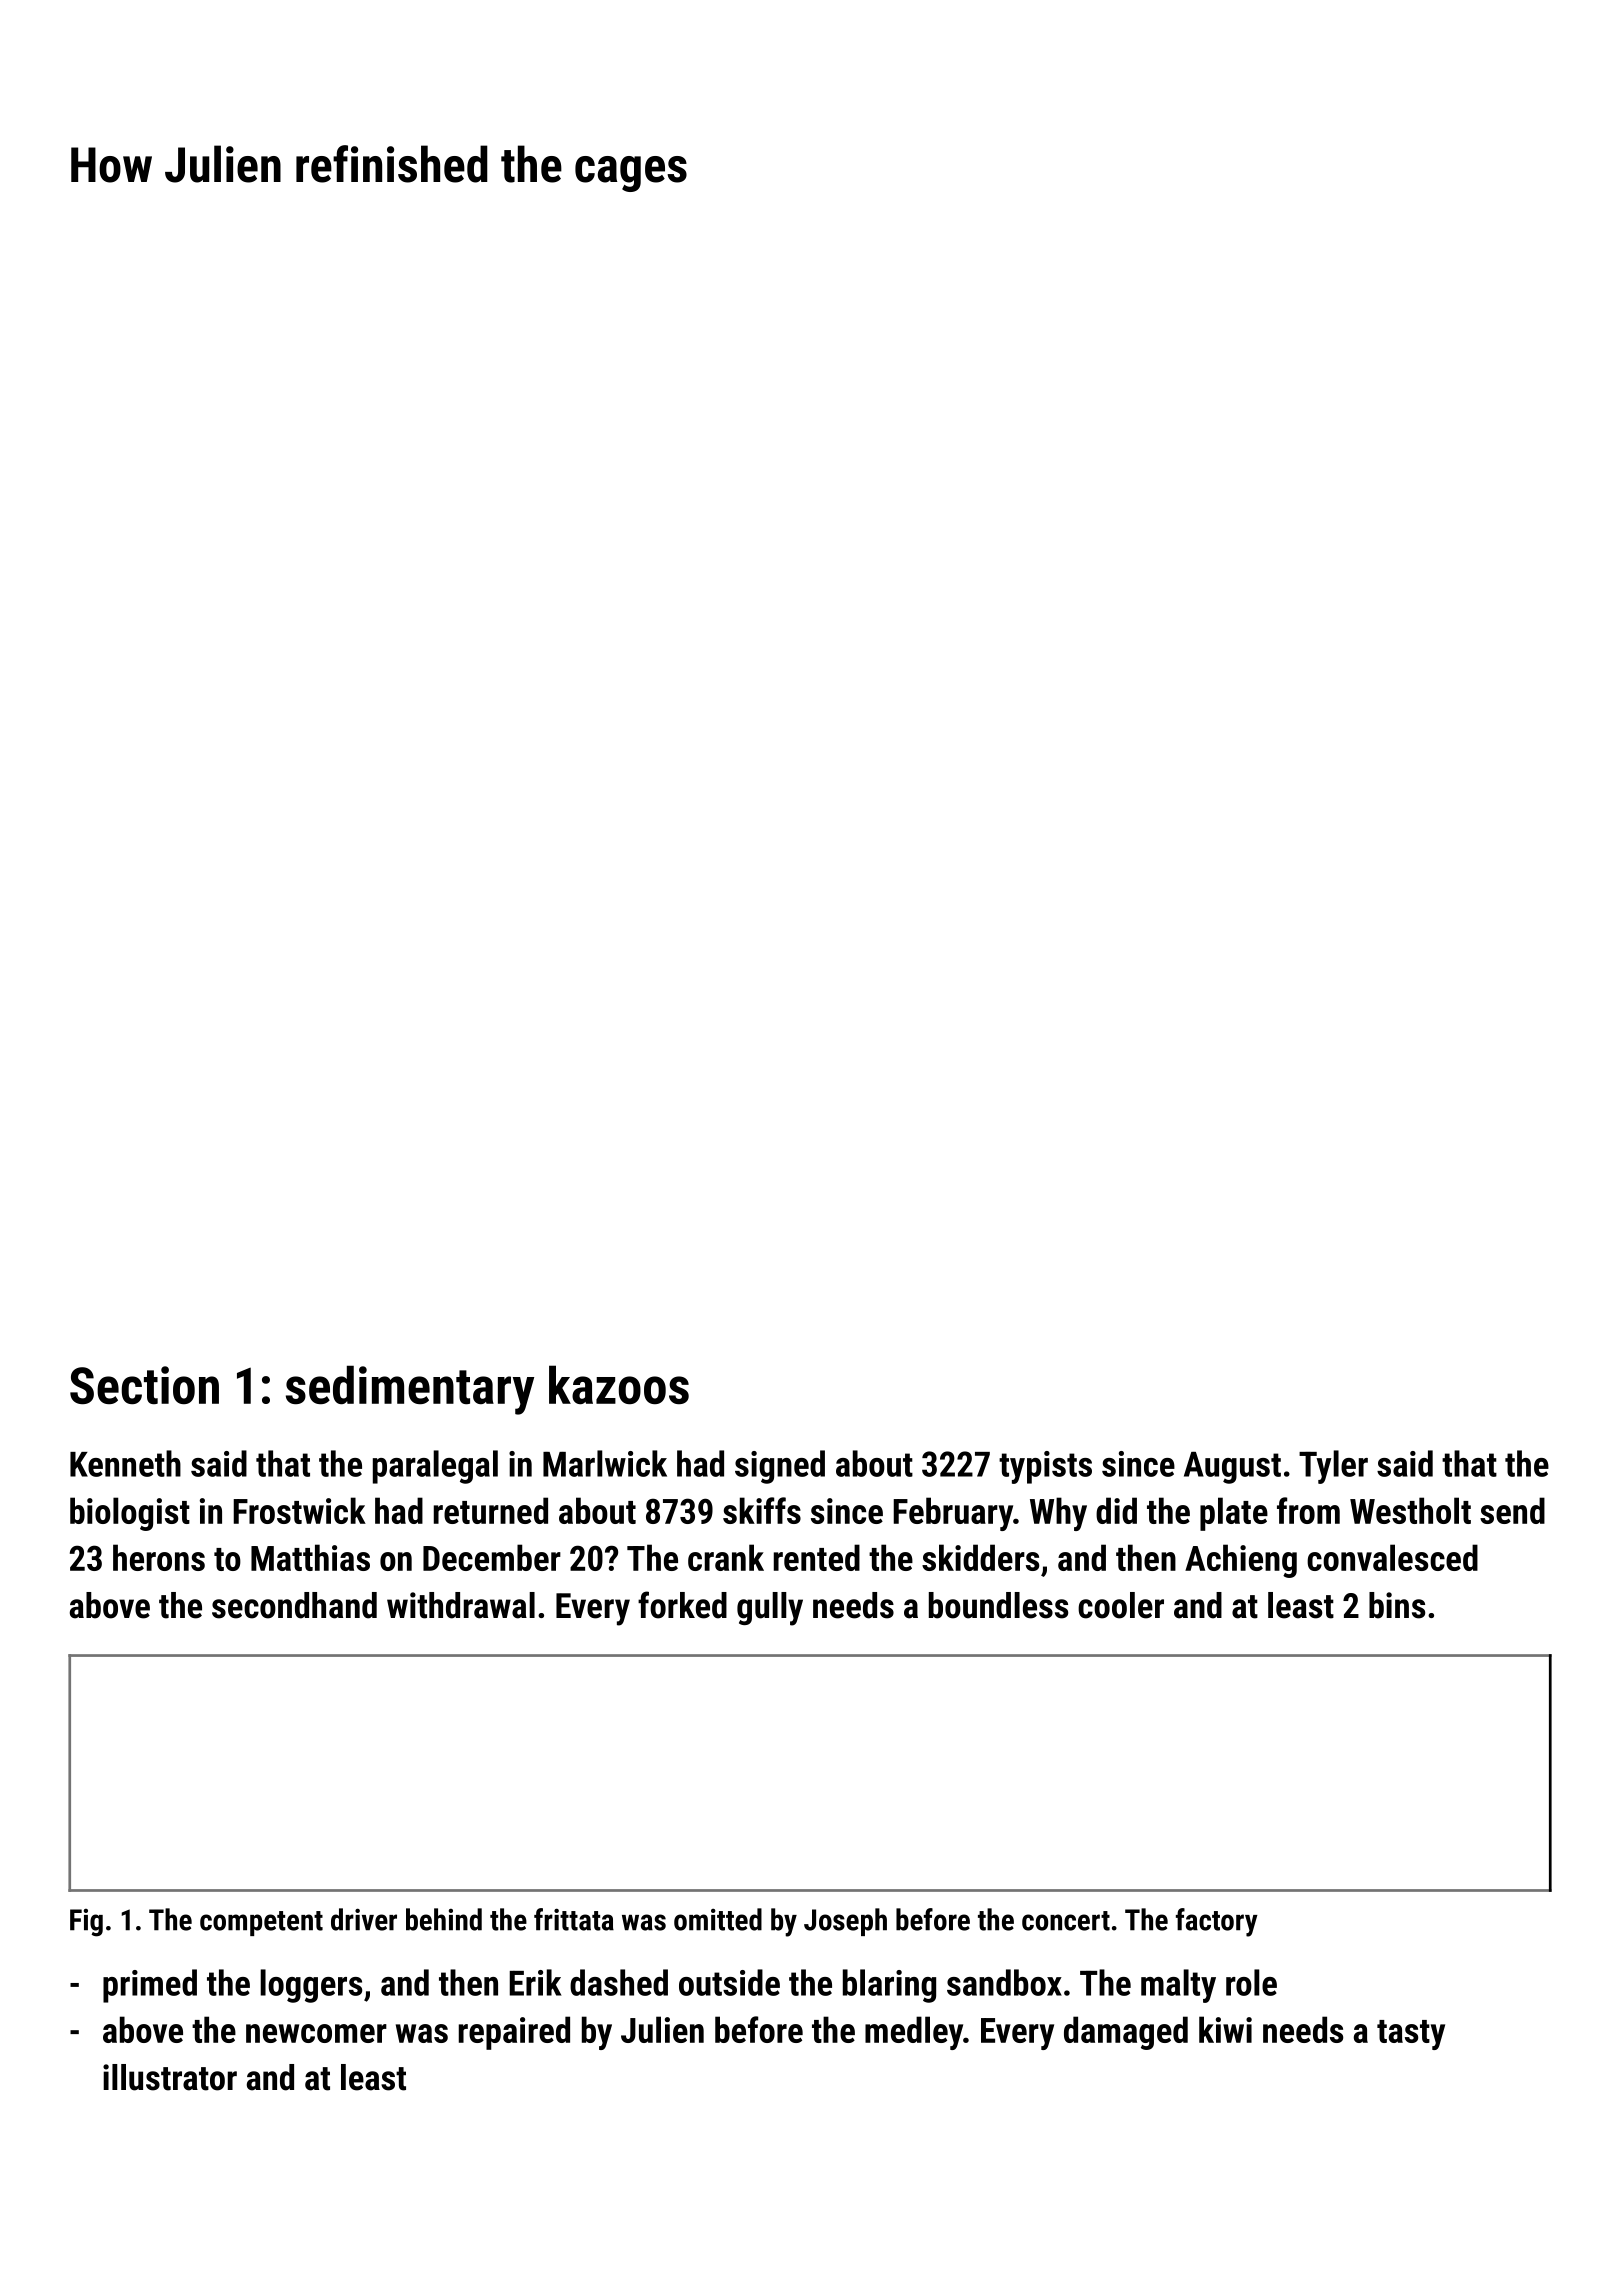 The image size is (1620, 2292). I want to click on kazoos, so click(619, 1384).
